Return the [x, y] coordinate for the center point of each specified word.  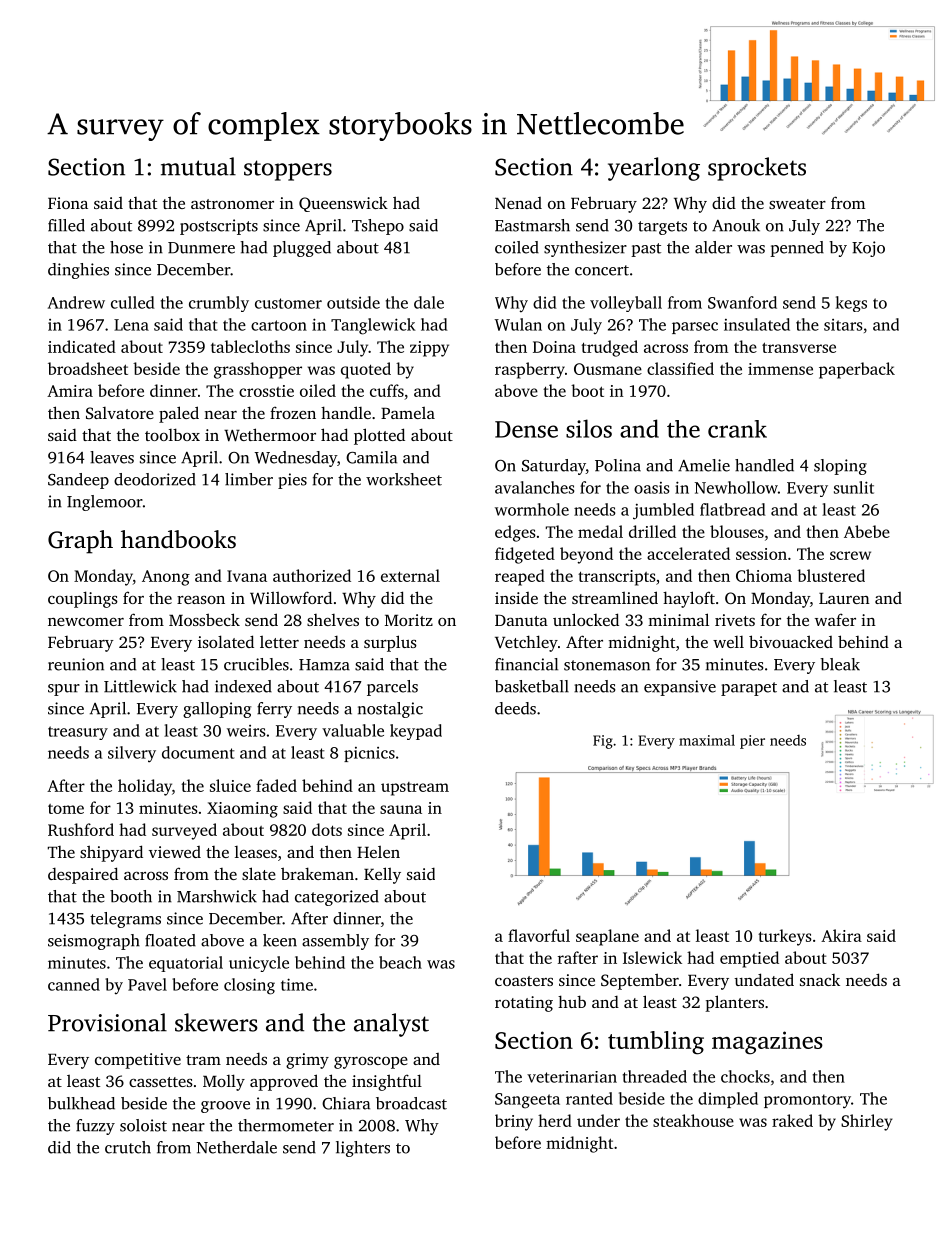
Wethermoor [270, 435]
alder [713, 247]
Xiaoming [242, 810]
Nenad [518, 203]
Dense [526, 429]
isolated [226, 641]
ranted [589, 1098]
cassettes [161, 1082]
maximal [707, 740]
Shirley [867, 1122]
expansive [680, 688]
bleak [840, 664]
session [761, 554]
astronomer [232, 204]
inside [516, 598]
